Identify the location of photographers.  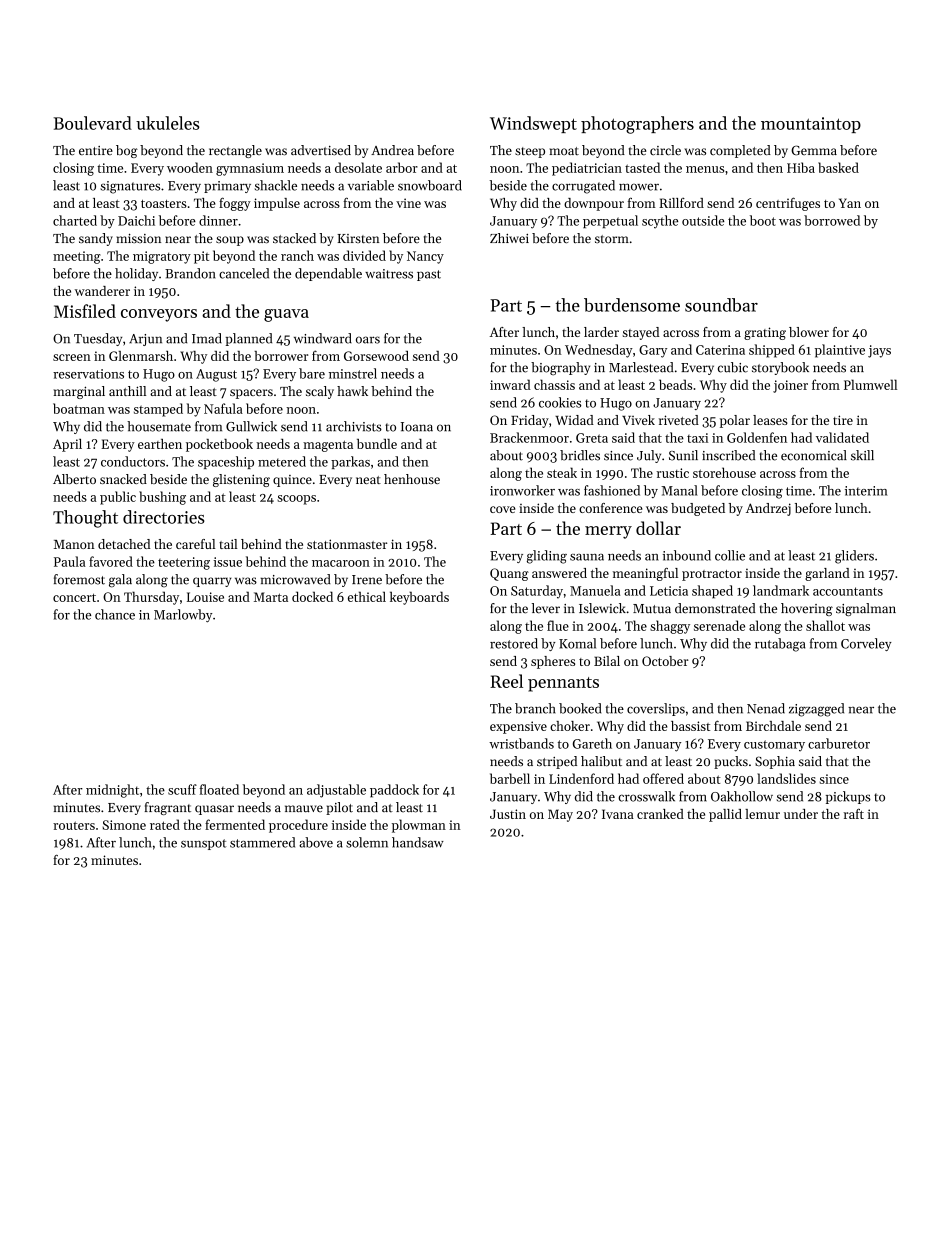
(637, 125).
